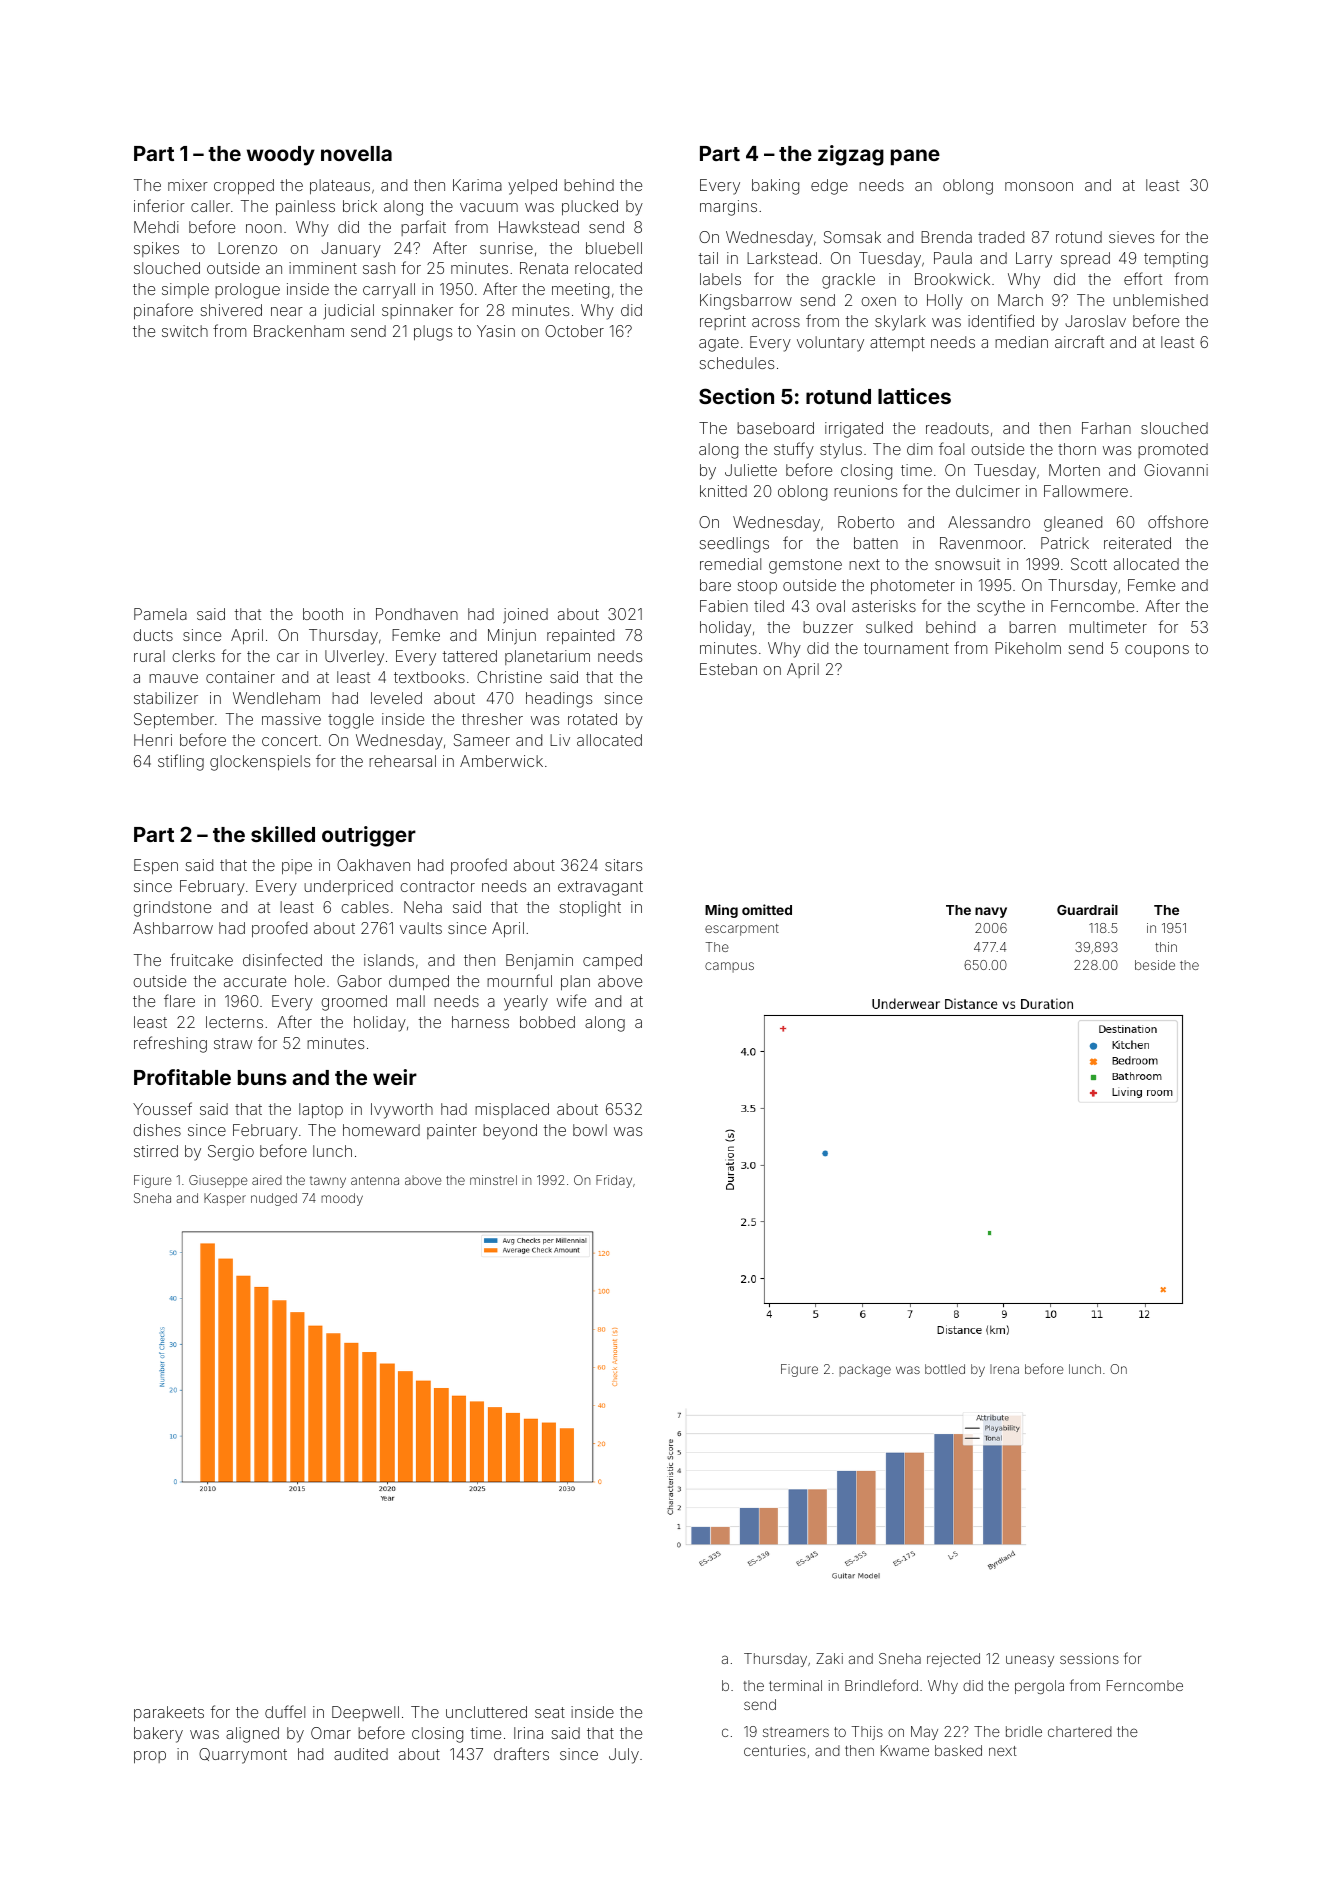 Image resolution: width=1342 pixels, height=1898 pixels. I want to click on zigzag, so click(851, 155).
